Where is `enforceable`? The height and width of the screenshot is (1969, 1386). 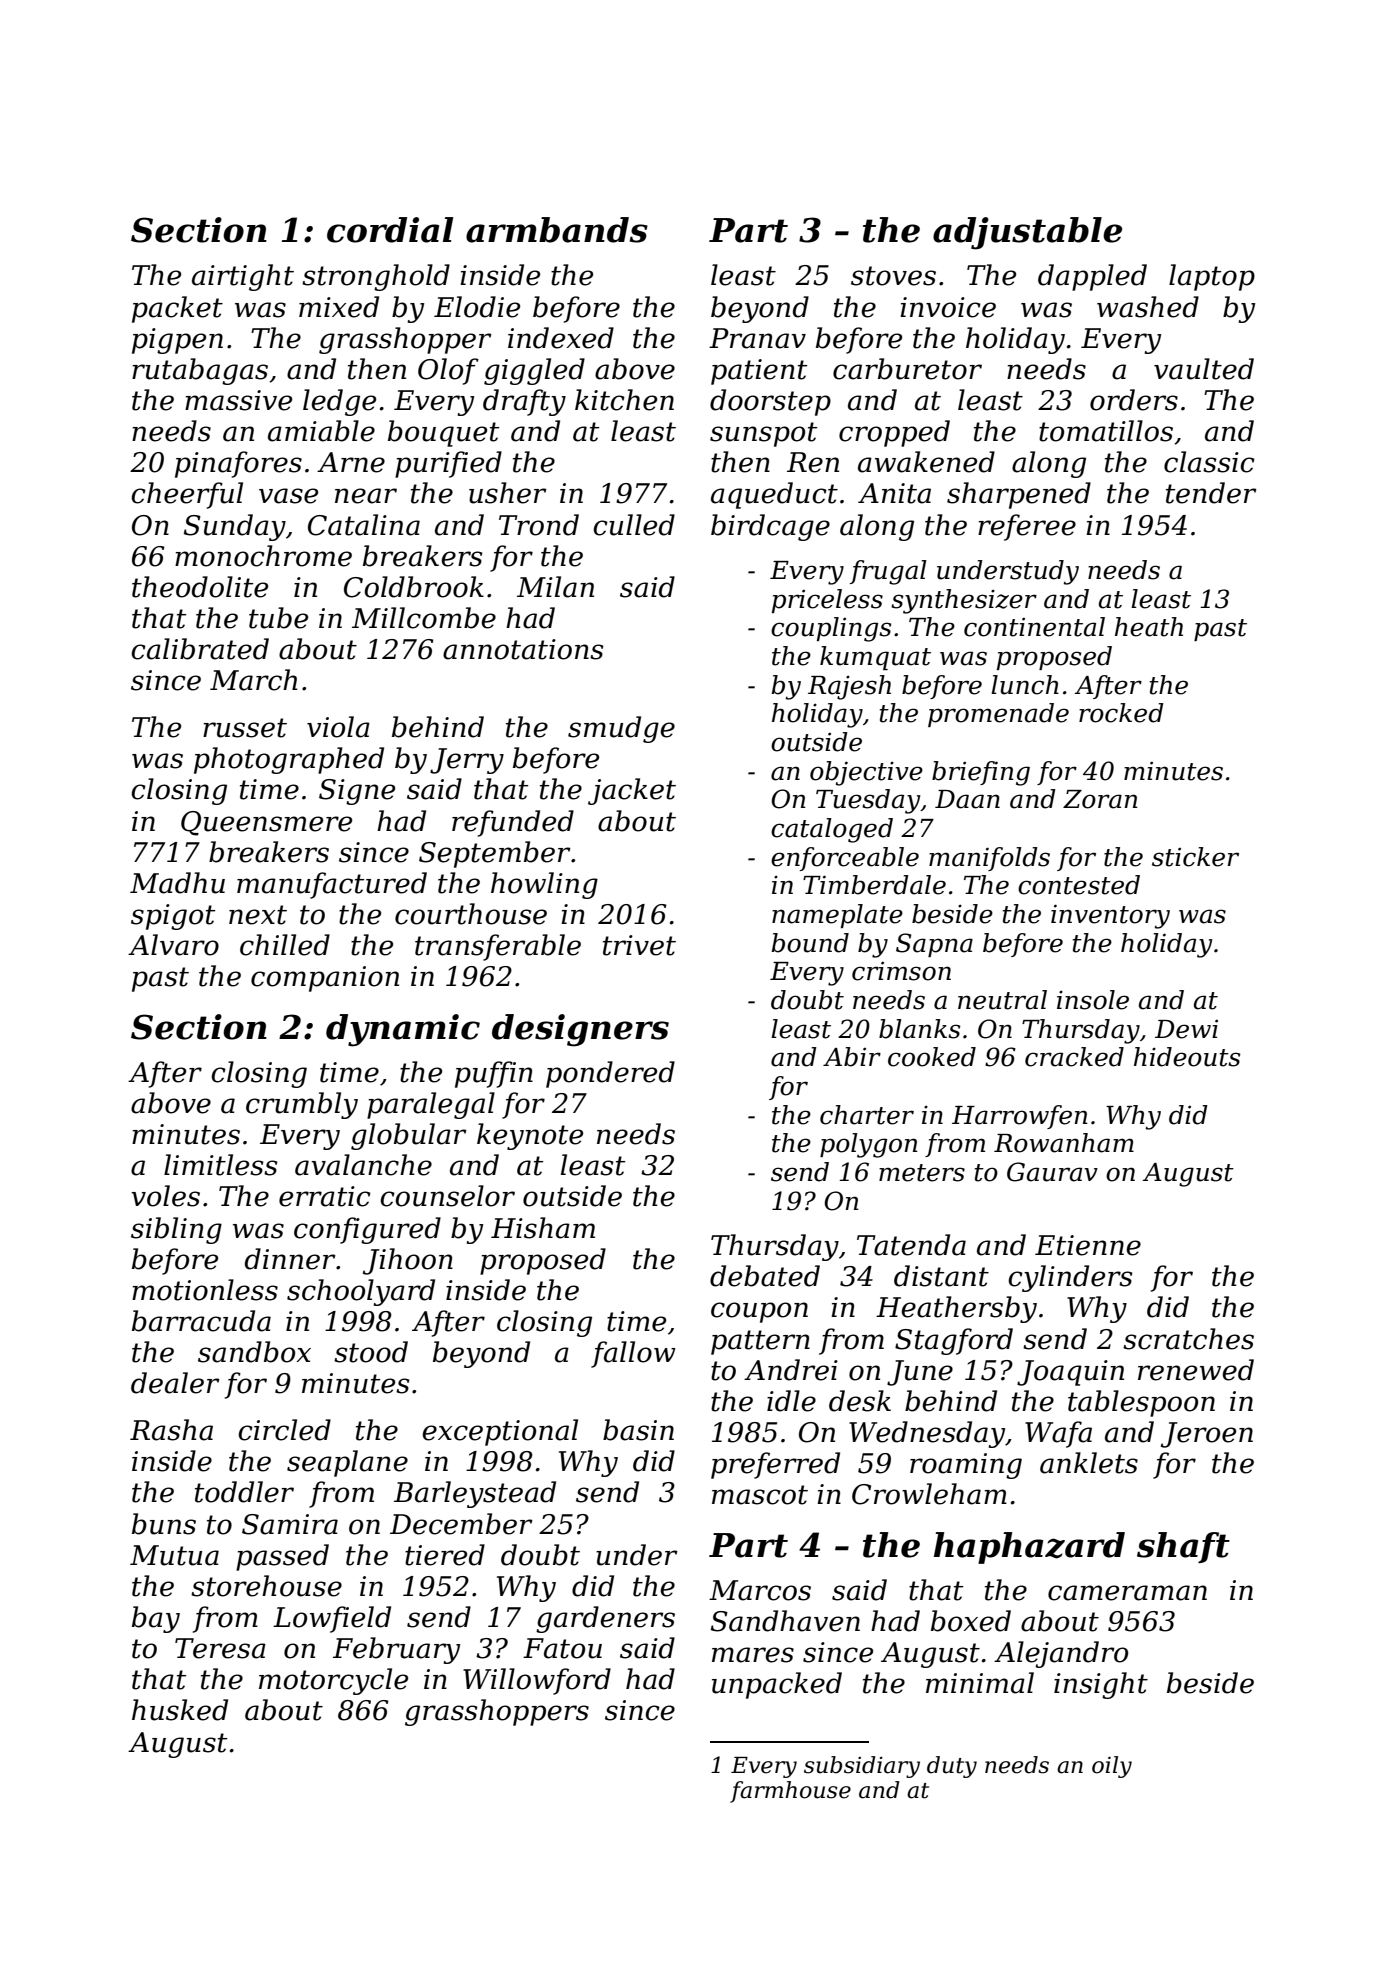 enforceable is located at coordinates (845, 859).
